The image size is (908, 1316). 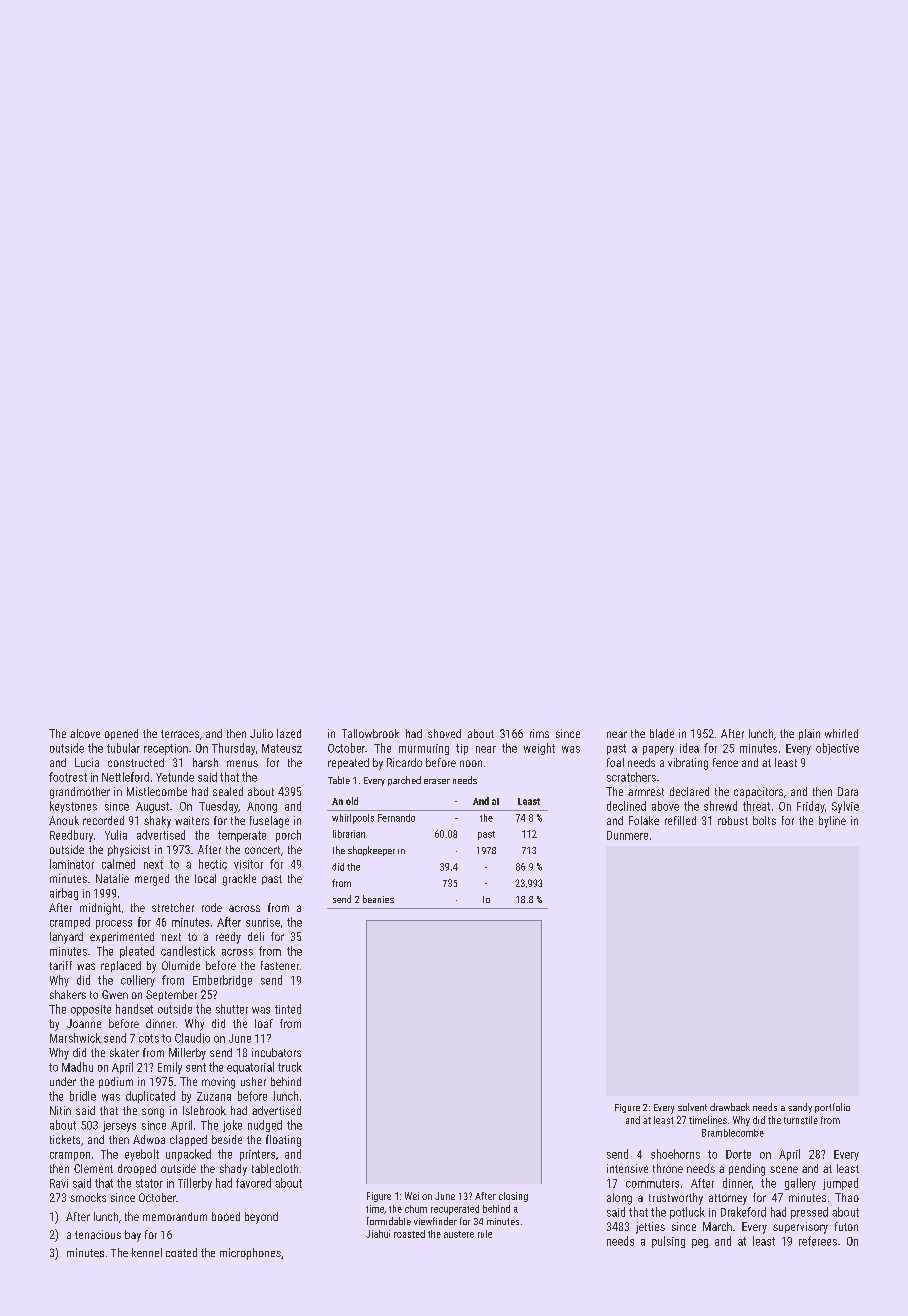 What do you see at coordinates (389, 1221) in the screenshot?
I see `formidable` at bounding box center [389, 1221].
